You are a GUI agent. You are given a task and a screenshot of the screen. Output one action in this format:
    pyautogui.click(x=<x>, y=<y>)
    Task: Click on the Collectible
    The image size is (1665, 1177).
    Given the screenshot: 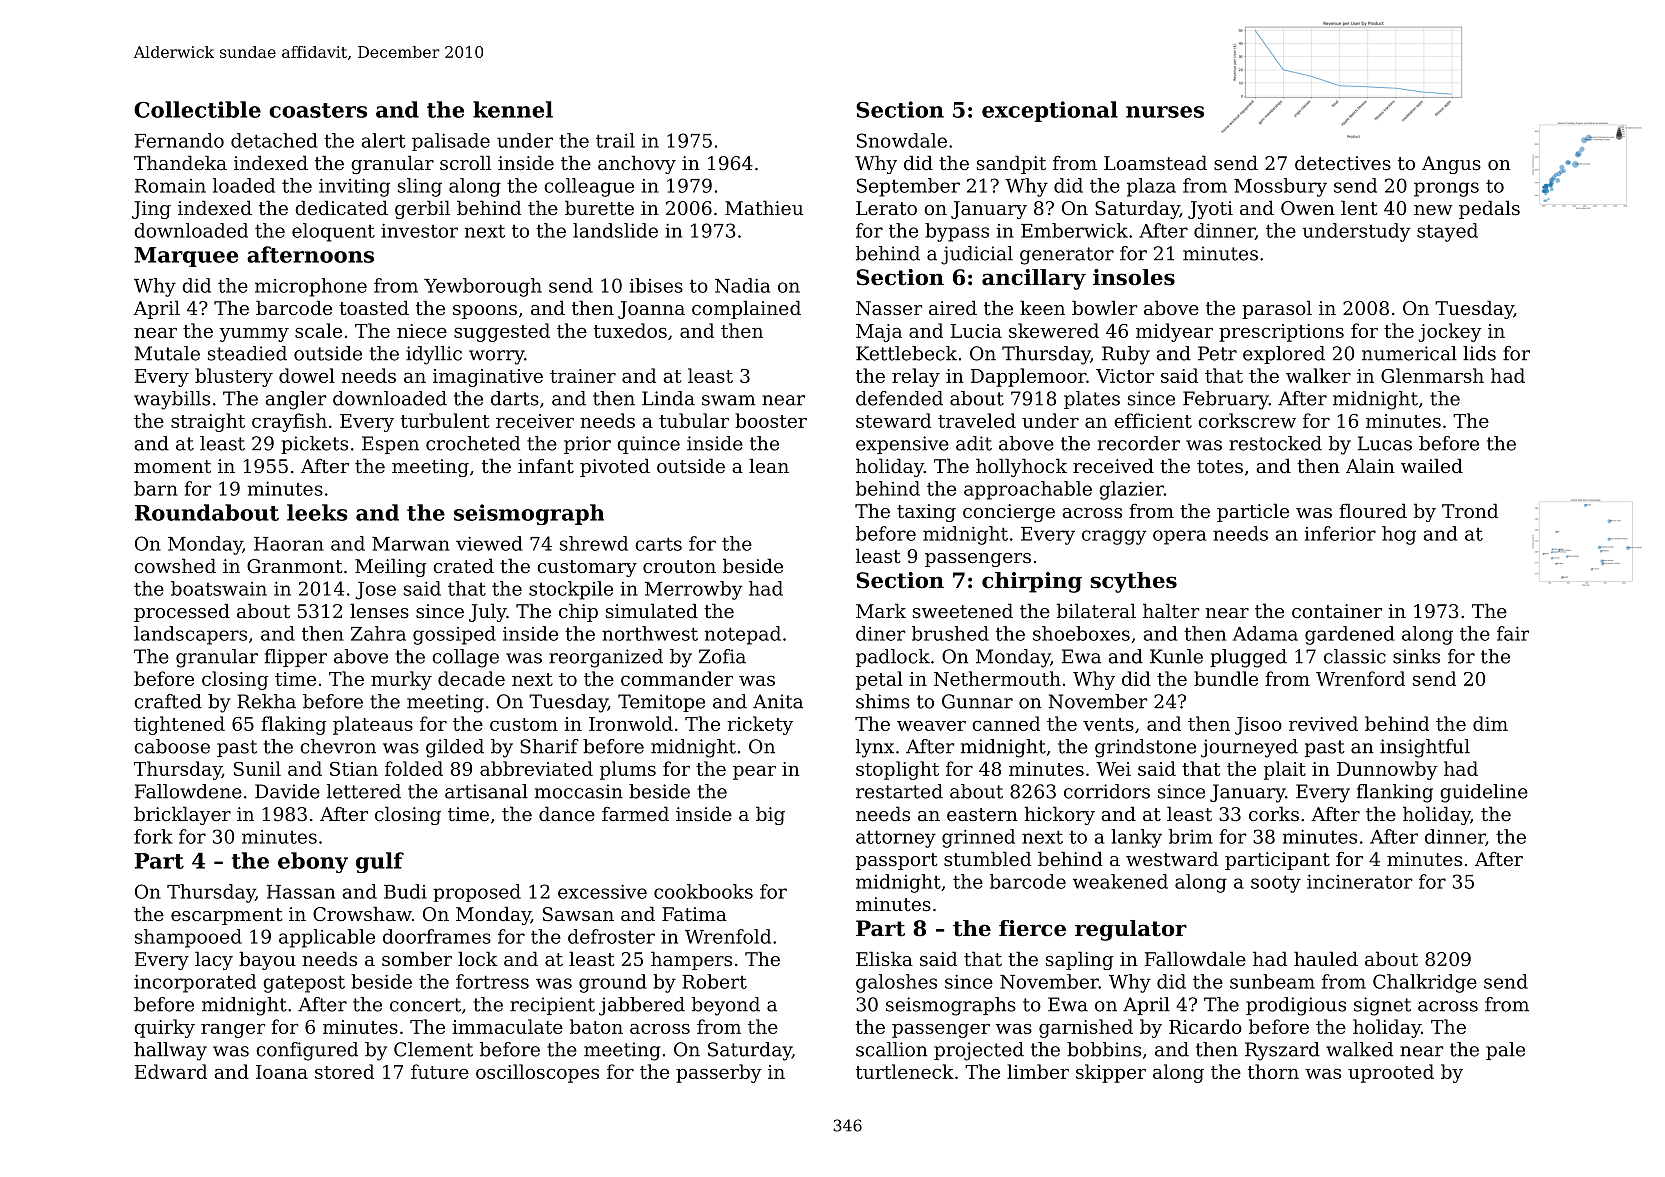 What is the action you would take?
    pyautogui.click(x=197, y=109)
